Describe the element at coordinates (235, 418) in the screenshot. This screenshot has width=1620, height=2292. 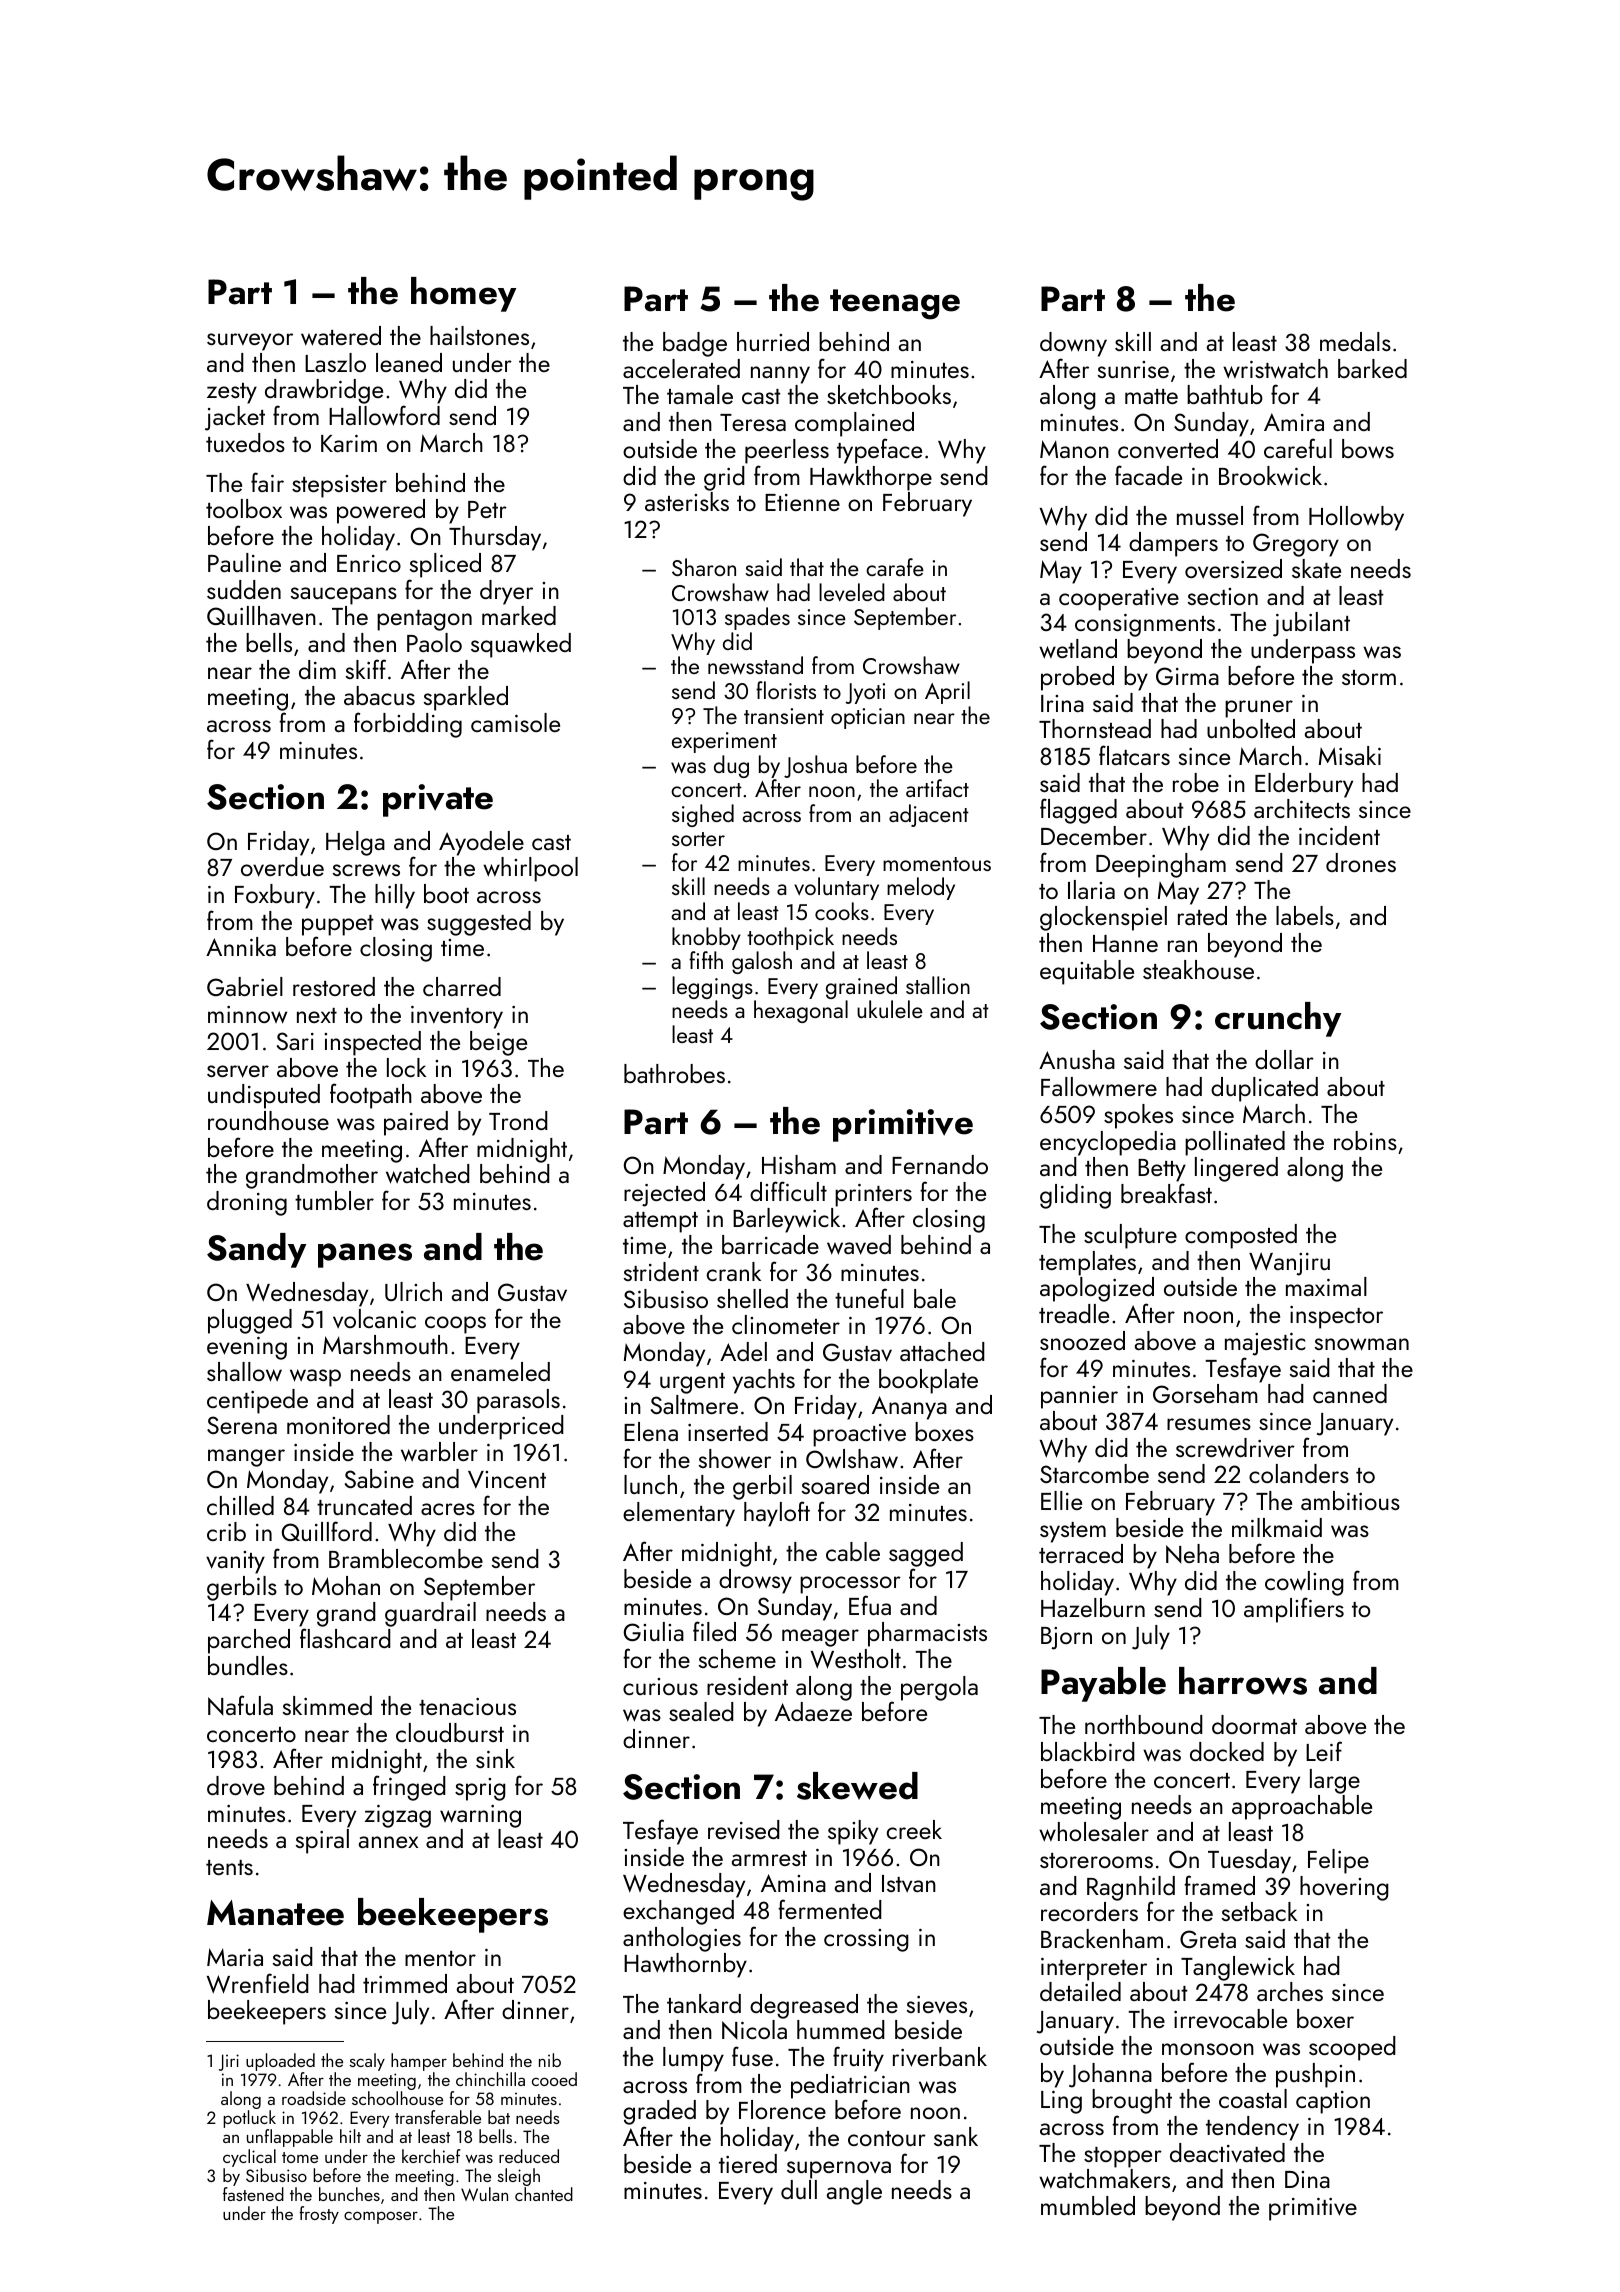
I see `jacket` at that location.
